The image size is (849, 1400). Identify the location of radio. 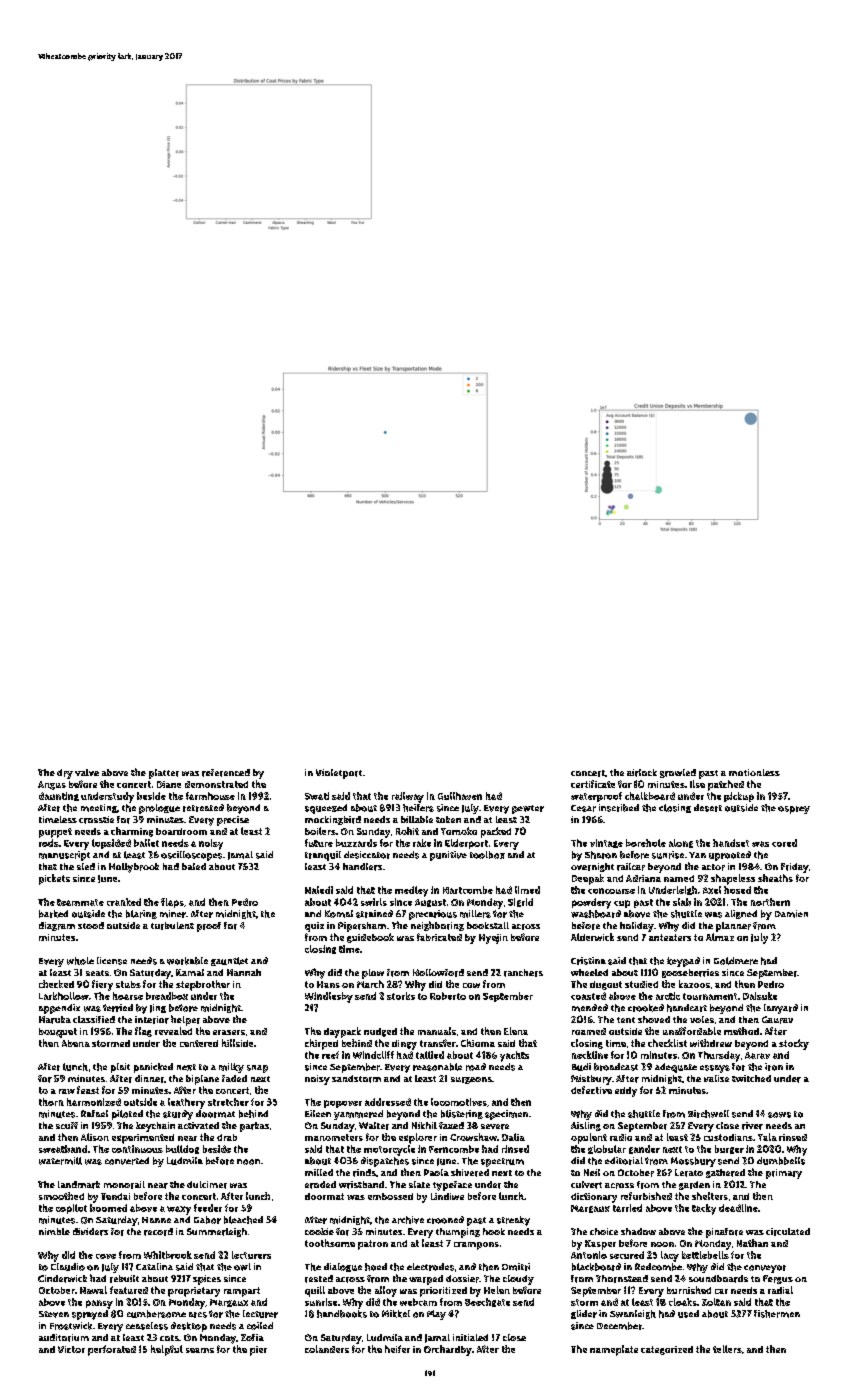
(621, 1137).
